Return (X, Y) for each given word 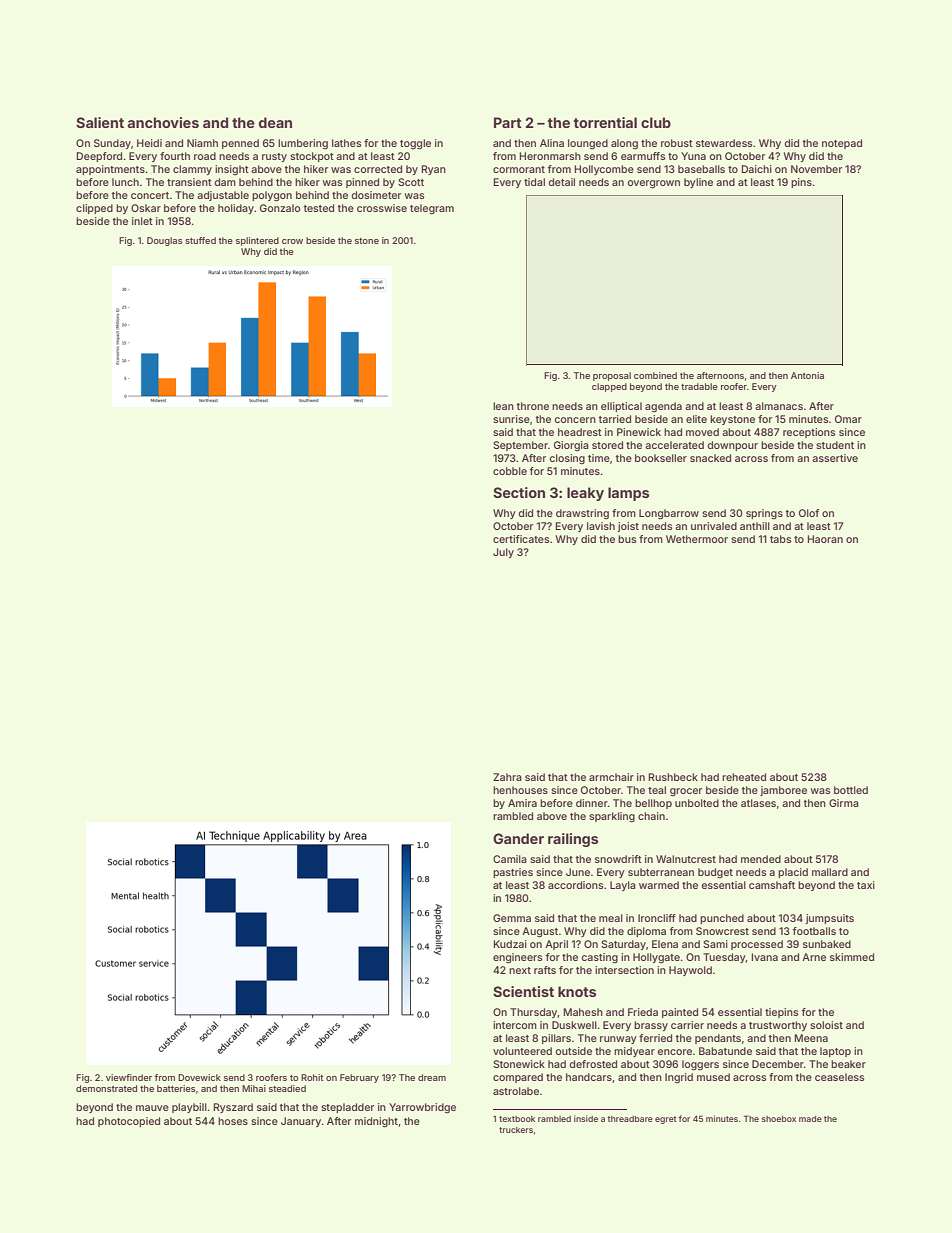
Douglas (165, 241)
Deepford (99, 157)
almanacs (779, 406)
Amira (522, 803)
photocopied (129, 1122)
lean (503, 406)
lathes (346, 143)
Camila (510, 859)
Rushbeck (673, 777)
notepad (842, 144)
